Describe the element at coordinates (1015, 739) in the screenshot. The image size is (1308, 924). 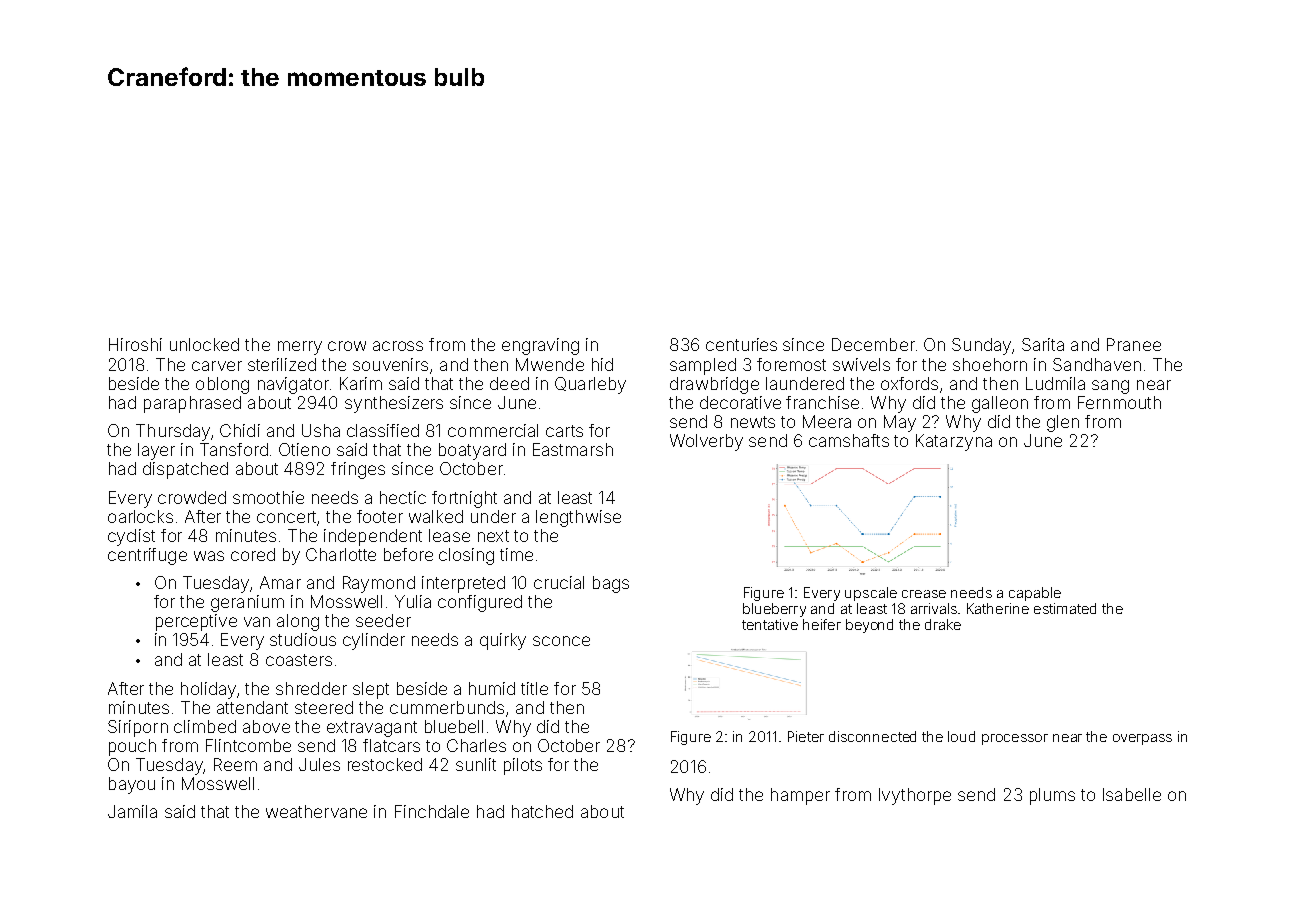
I see `processor` at that location.
